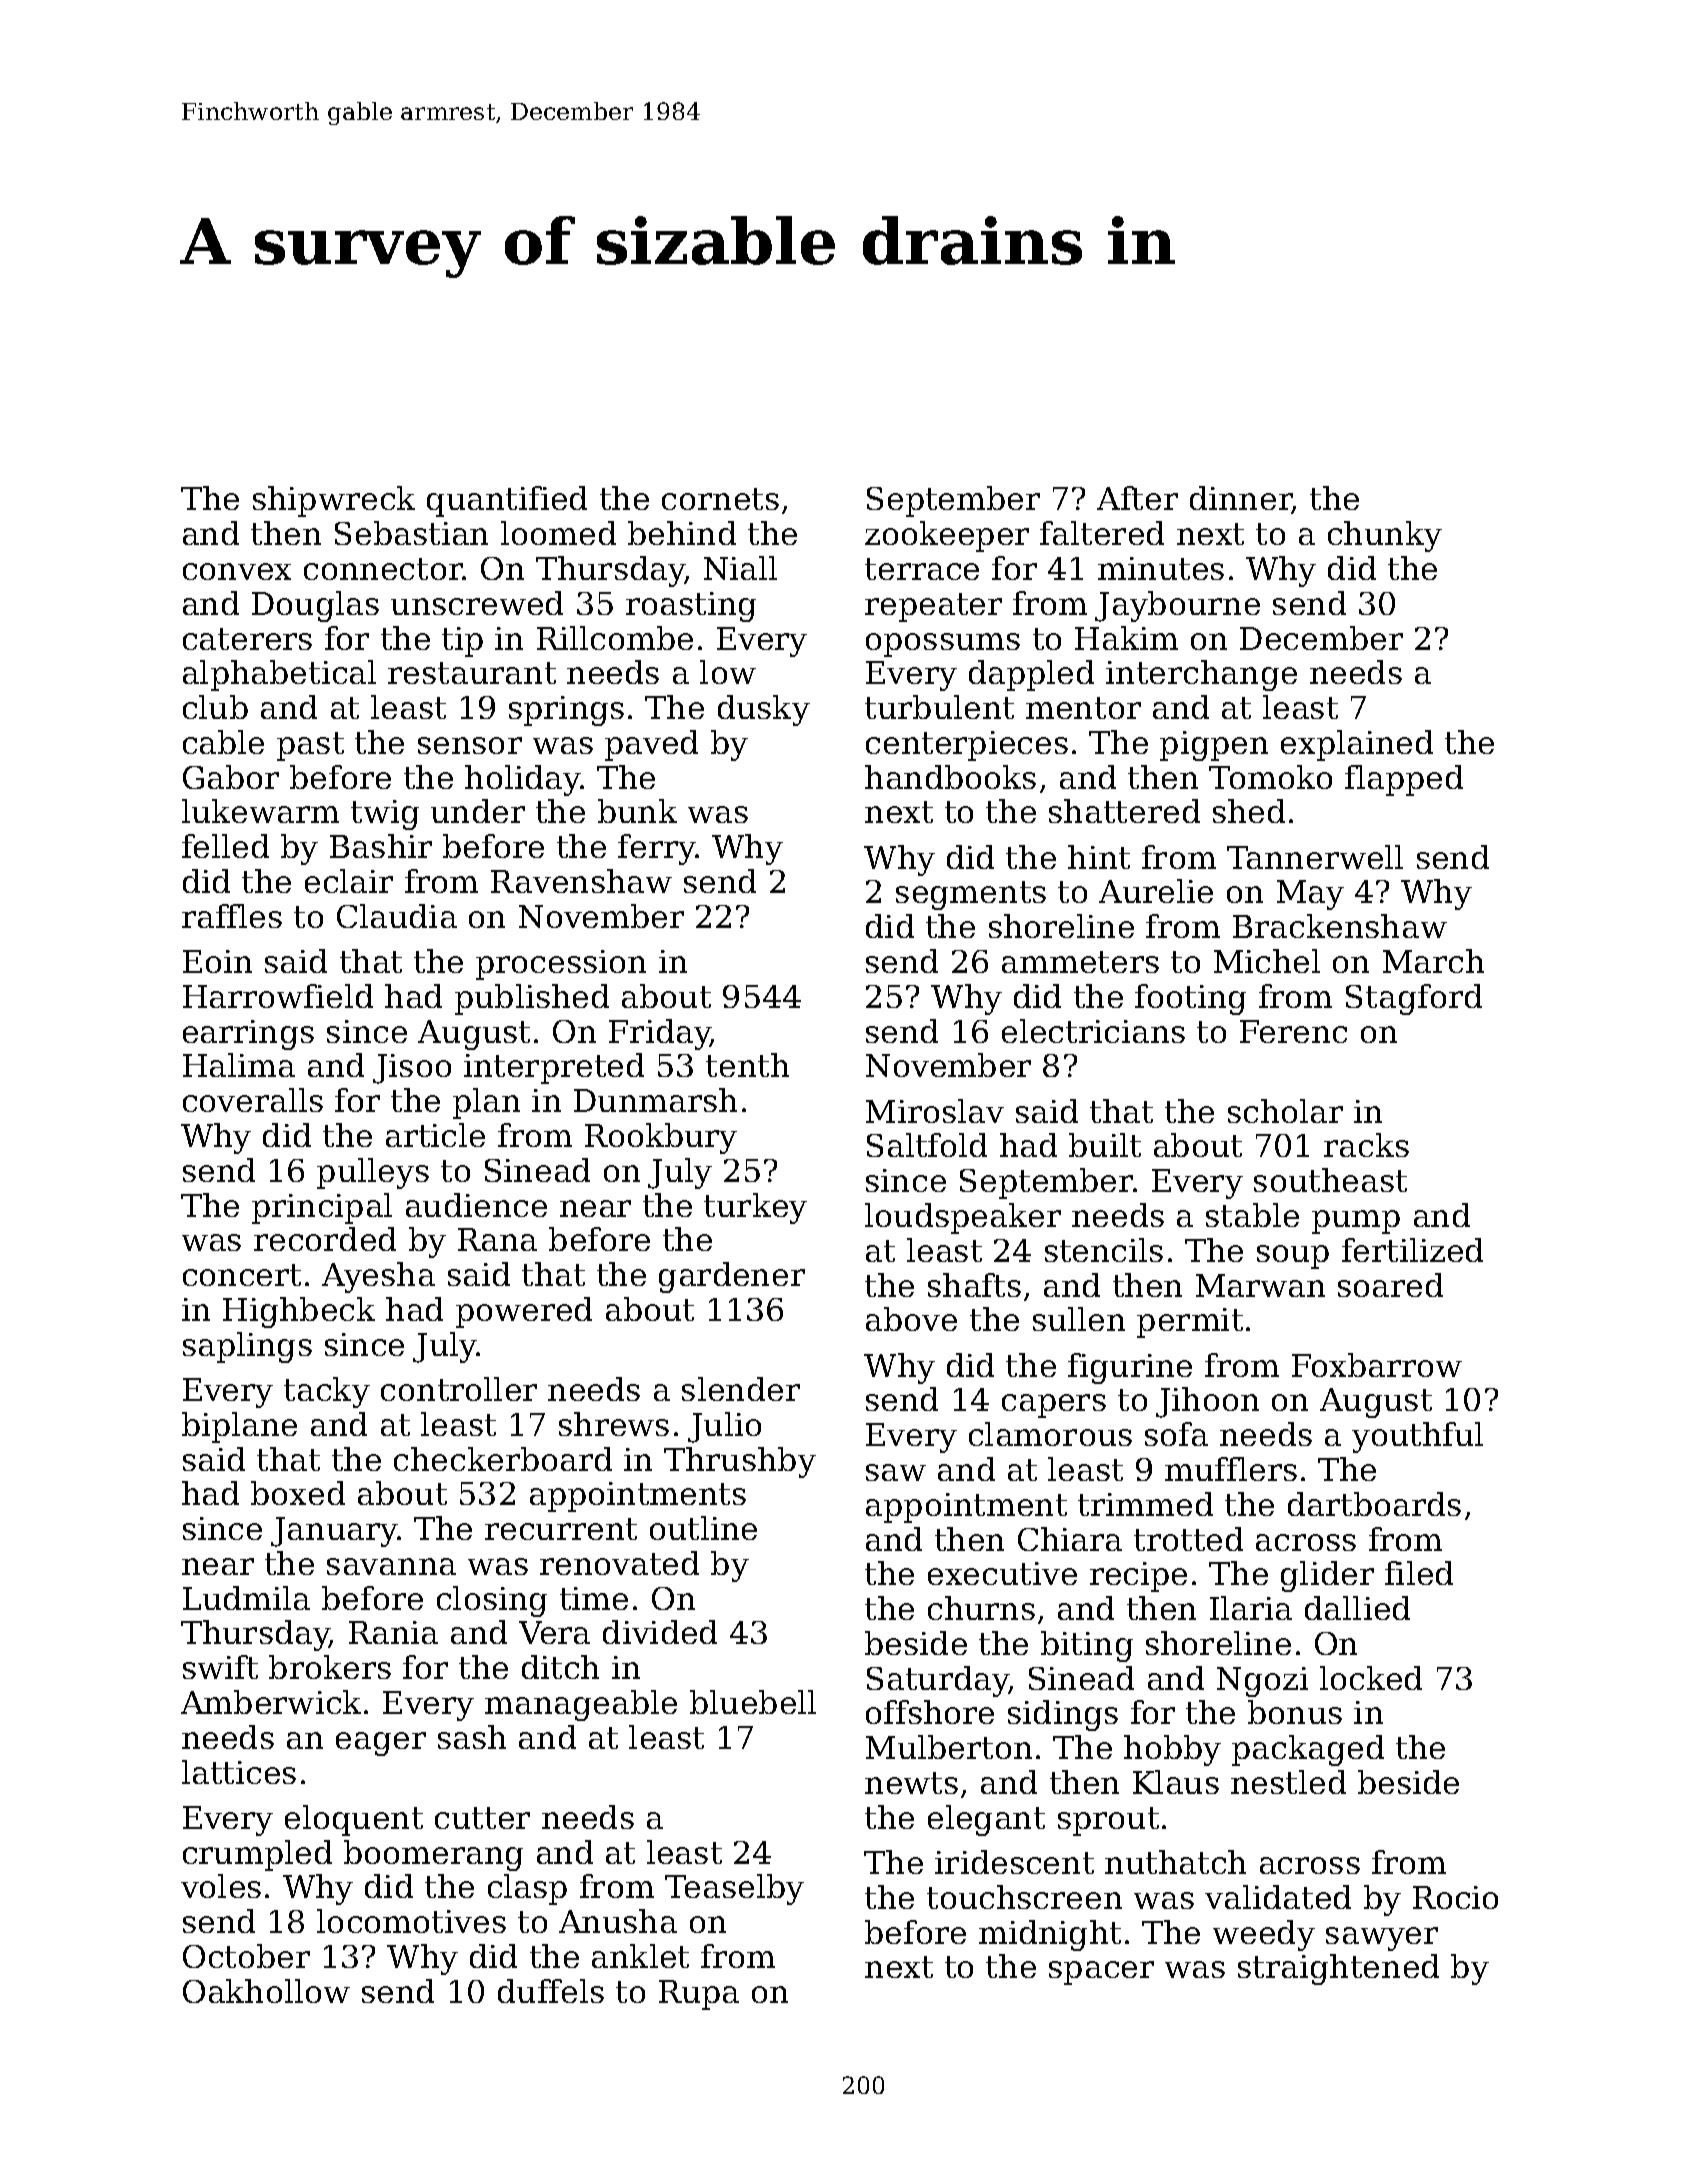  Describe the element at coordinates (1414, 999) in the screenshot. I see `Stagford` at that location.
